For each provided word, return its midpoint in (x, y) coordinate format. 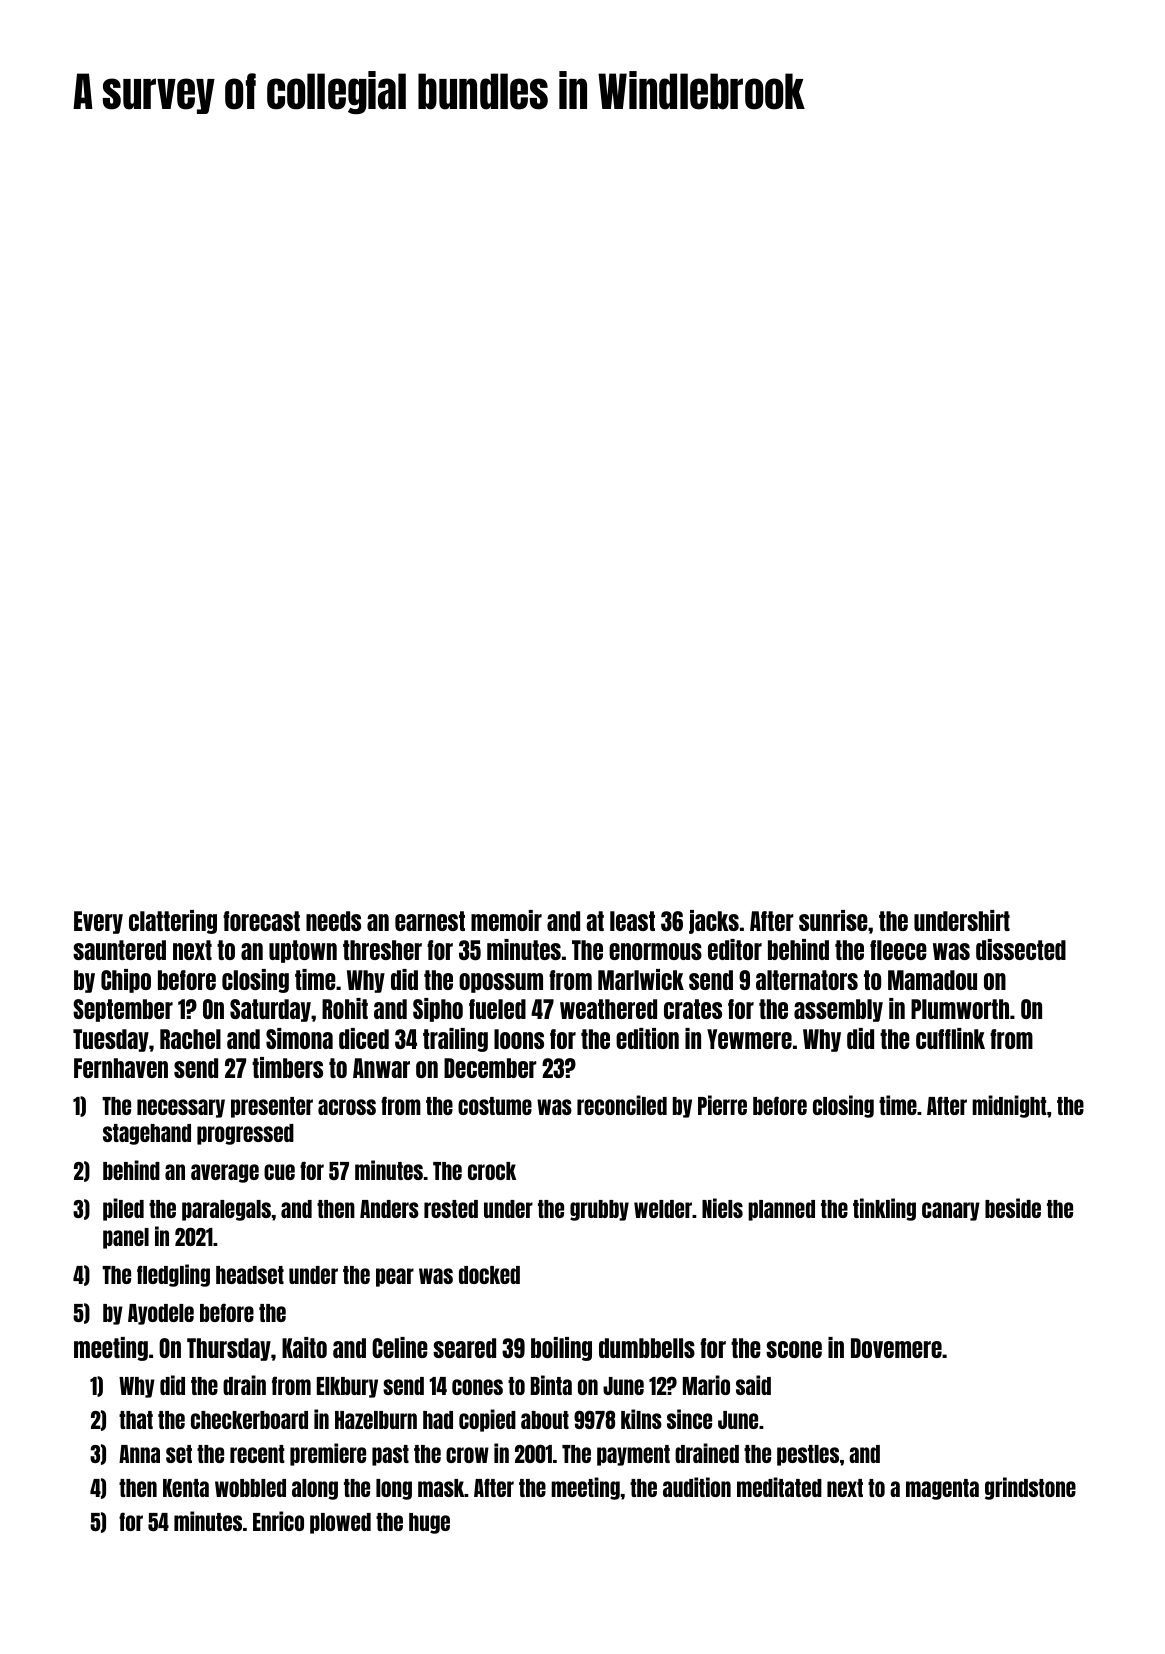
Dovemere (896, 1348)
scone (794, 1349)
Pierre (722, 1105)
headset (250, 1275)
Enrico (278, 1521)
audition (697, 1487)
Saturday (270, 1010)
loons (519, 1039)
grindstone (1030, 1488)
